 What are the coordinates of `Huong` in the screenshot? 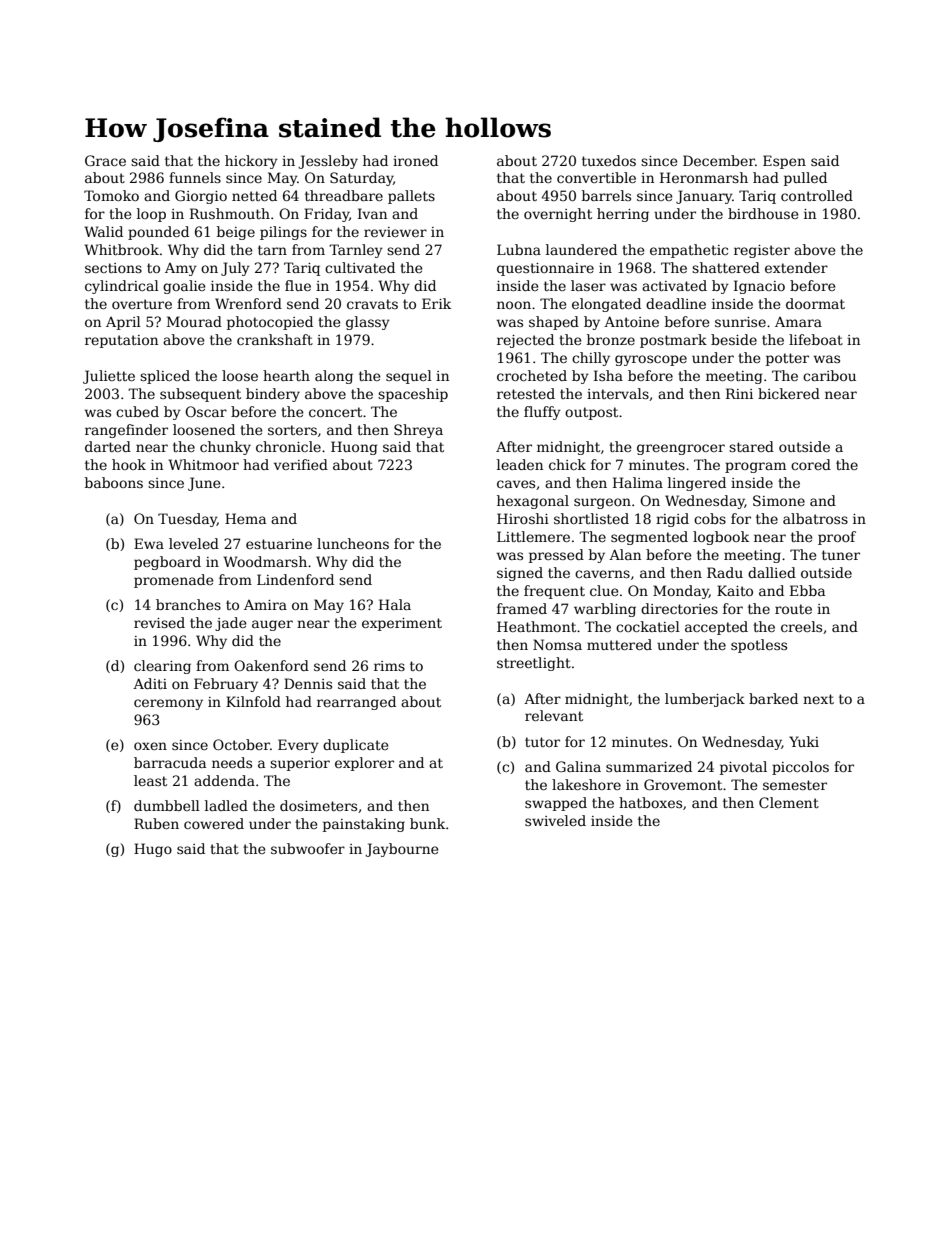 It's located at (354, 448).
